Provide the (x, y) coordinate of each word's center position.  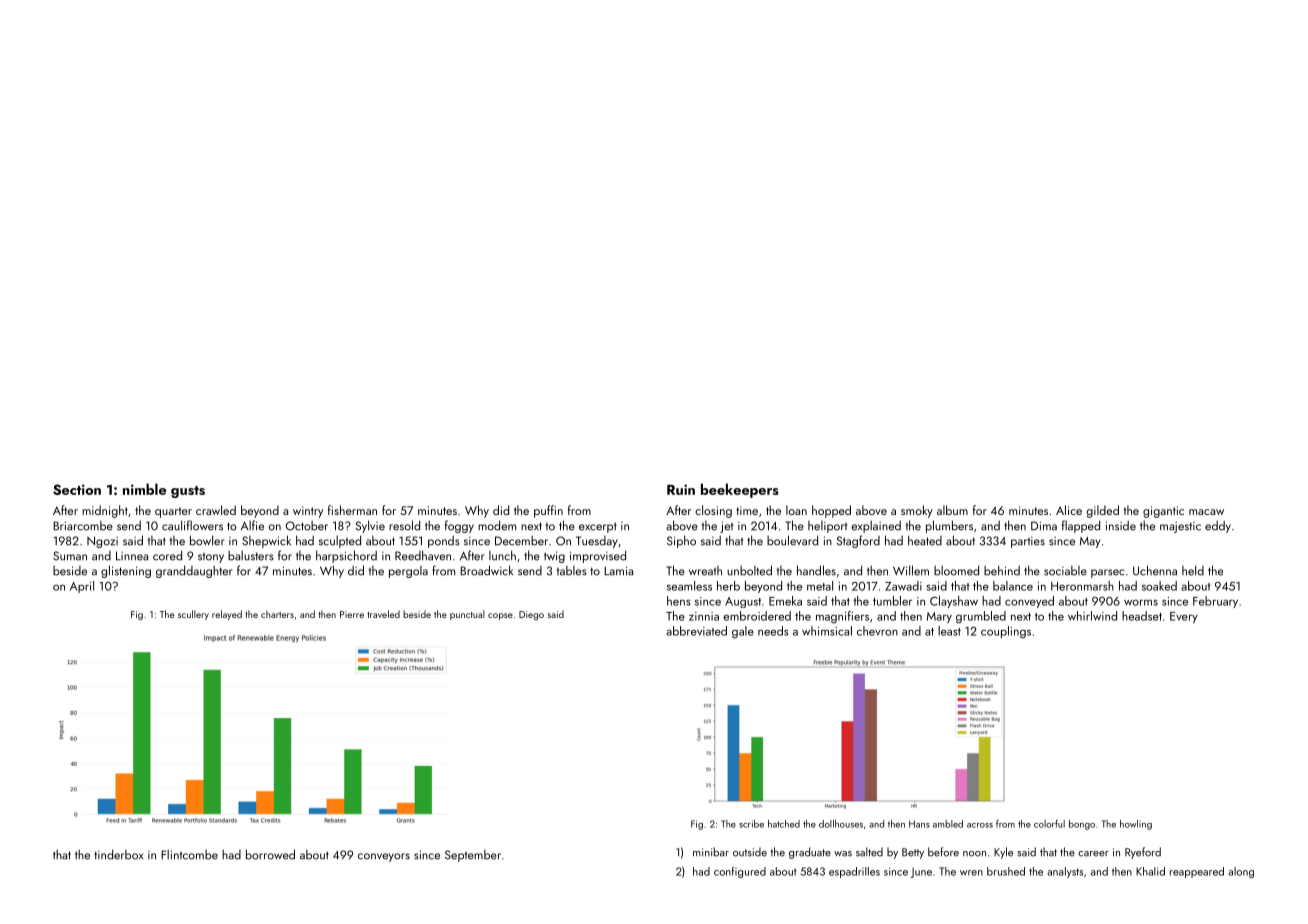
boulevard (792, 540)
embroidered (757, 616)
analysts (1065, 872)
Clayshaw (954, 602)
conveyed (1029, 602)
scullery (193, 615)
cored (167, 555)
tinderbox (118, 854)
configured (740, 872)
